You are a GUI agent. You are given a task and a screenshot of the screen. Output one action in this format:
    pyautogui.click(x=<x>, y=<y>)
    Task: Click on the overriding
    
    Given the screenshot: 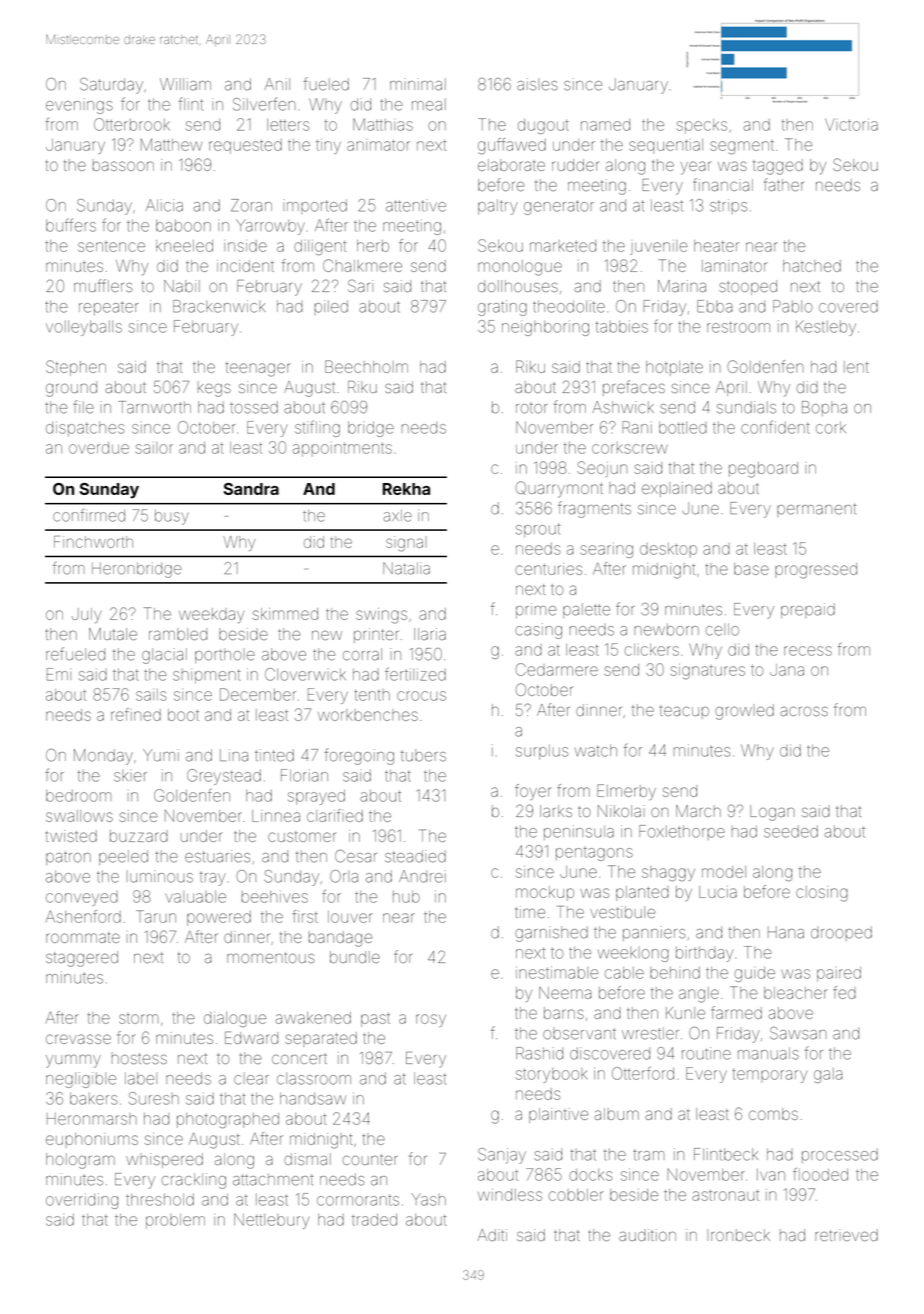 What is the action you would take?
    pyautogui.click(x=82, y=1201)
